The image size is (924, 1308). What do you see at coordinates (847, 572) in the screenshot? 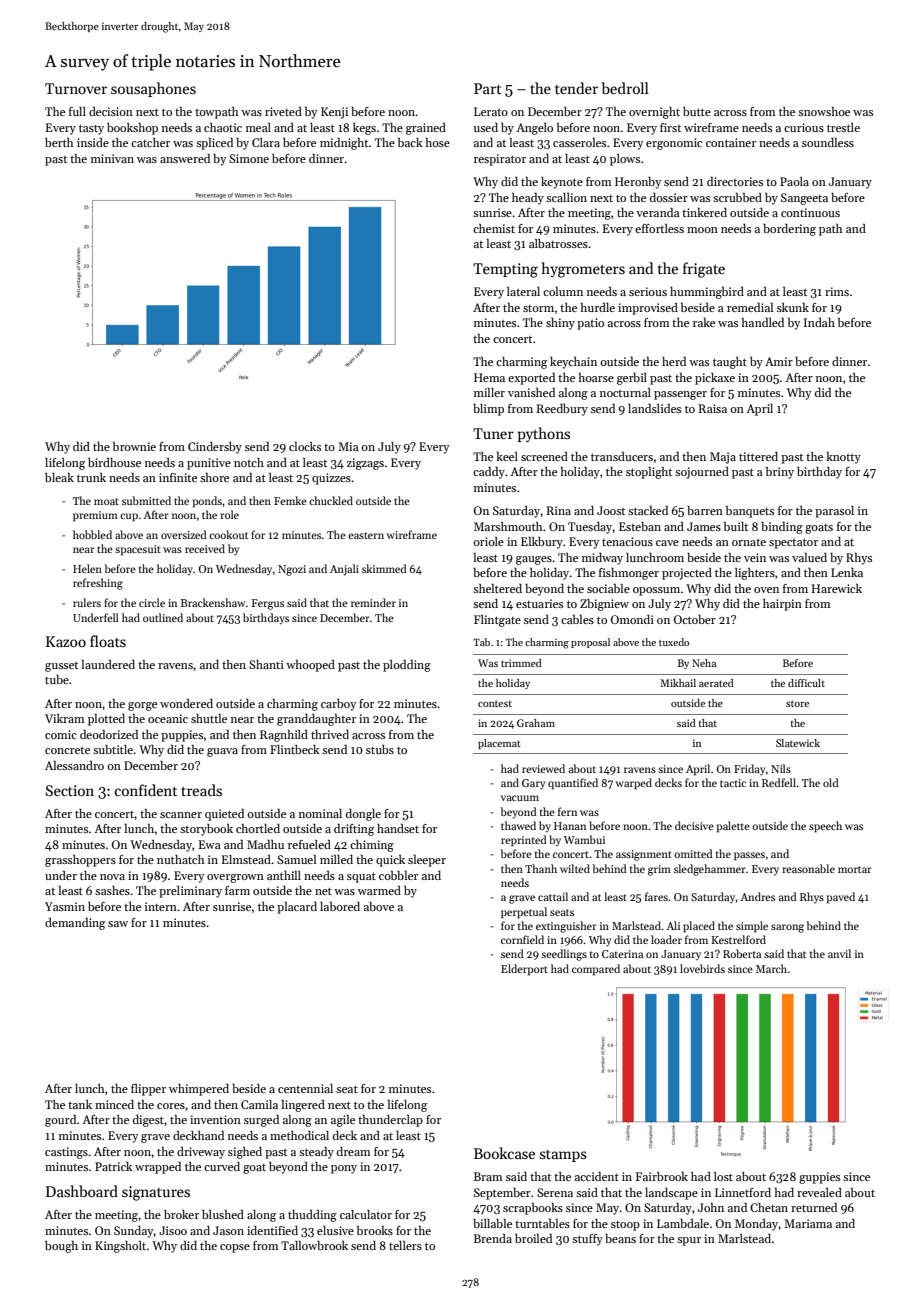
I see `Lenka` at bounding box center [847, 572].
